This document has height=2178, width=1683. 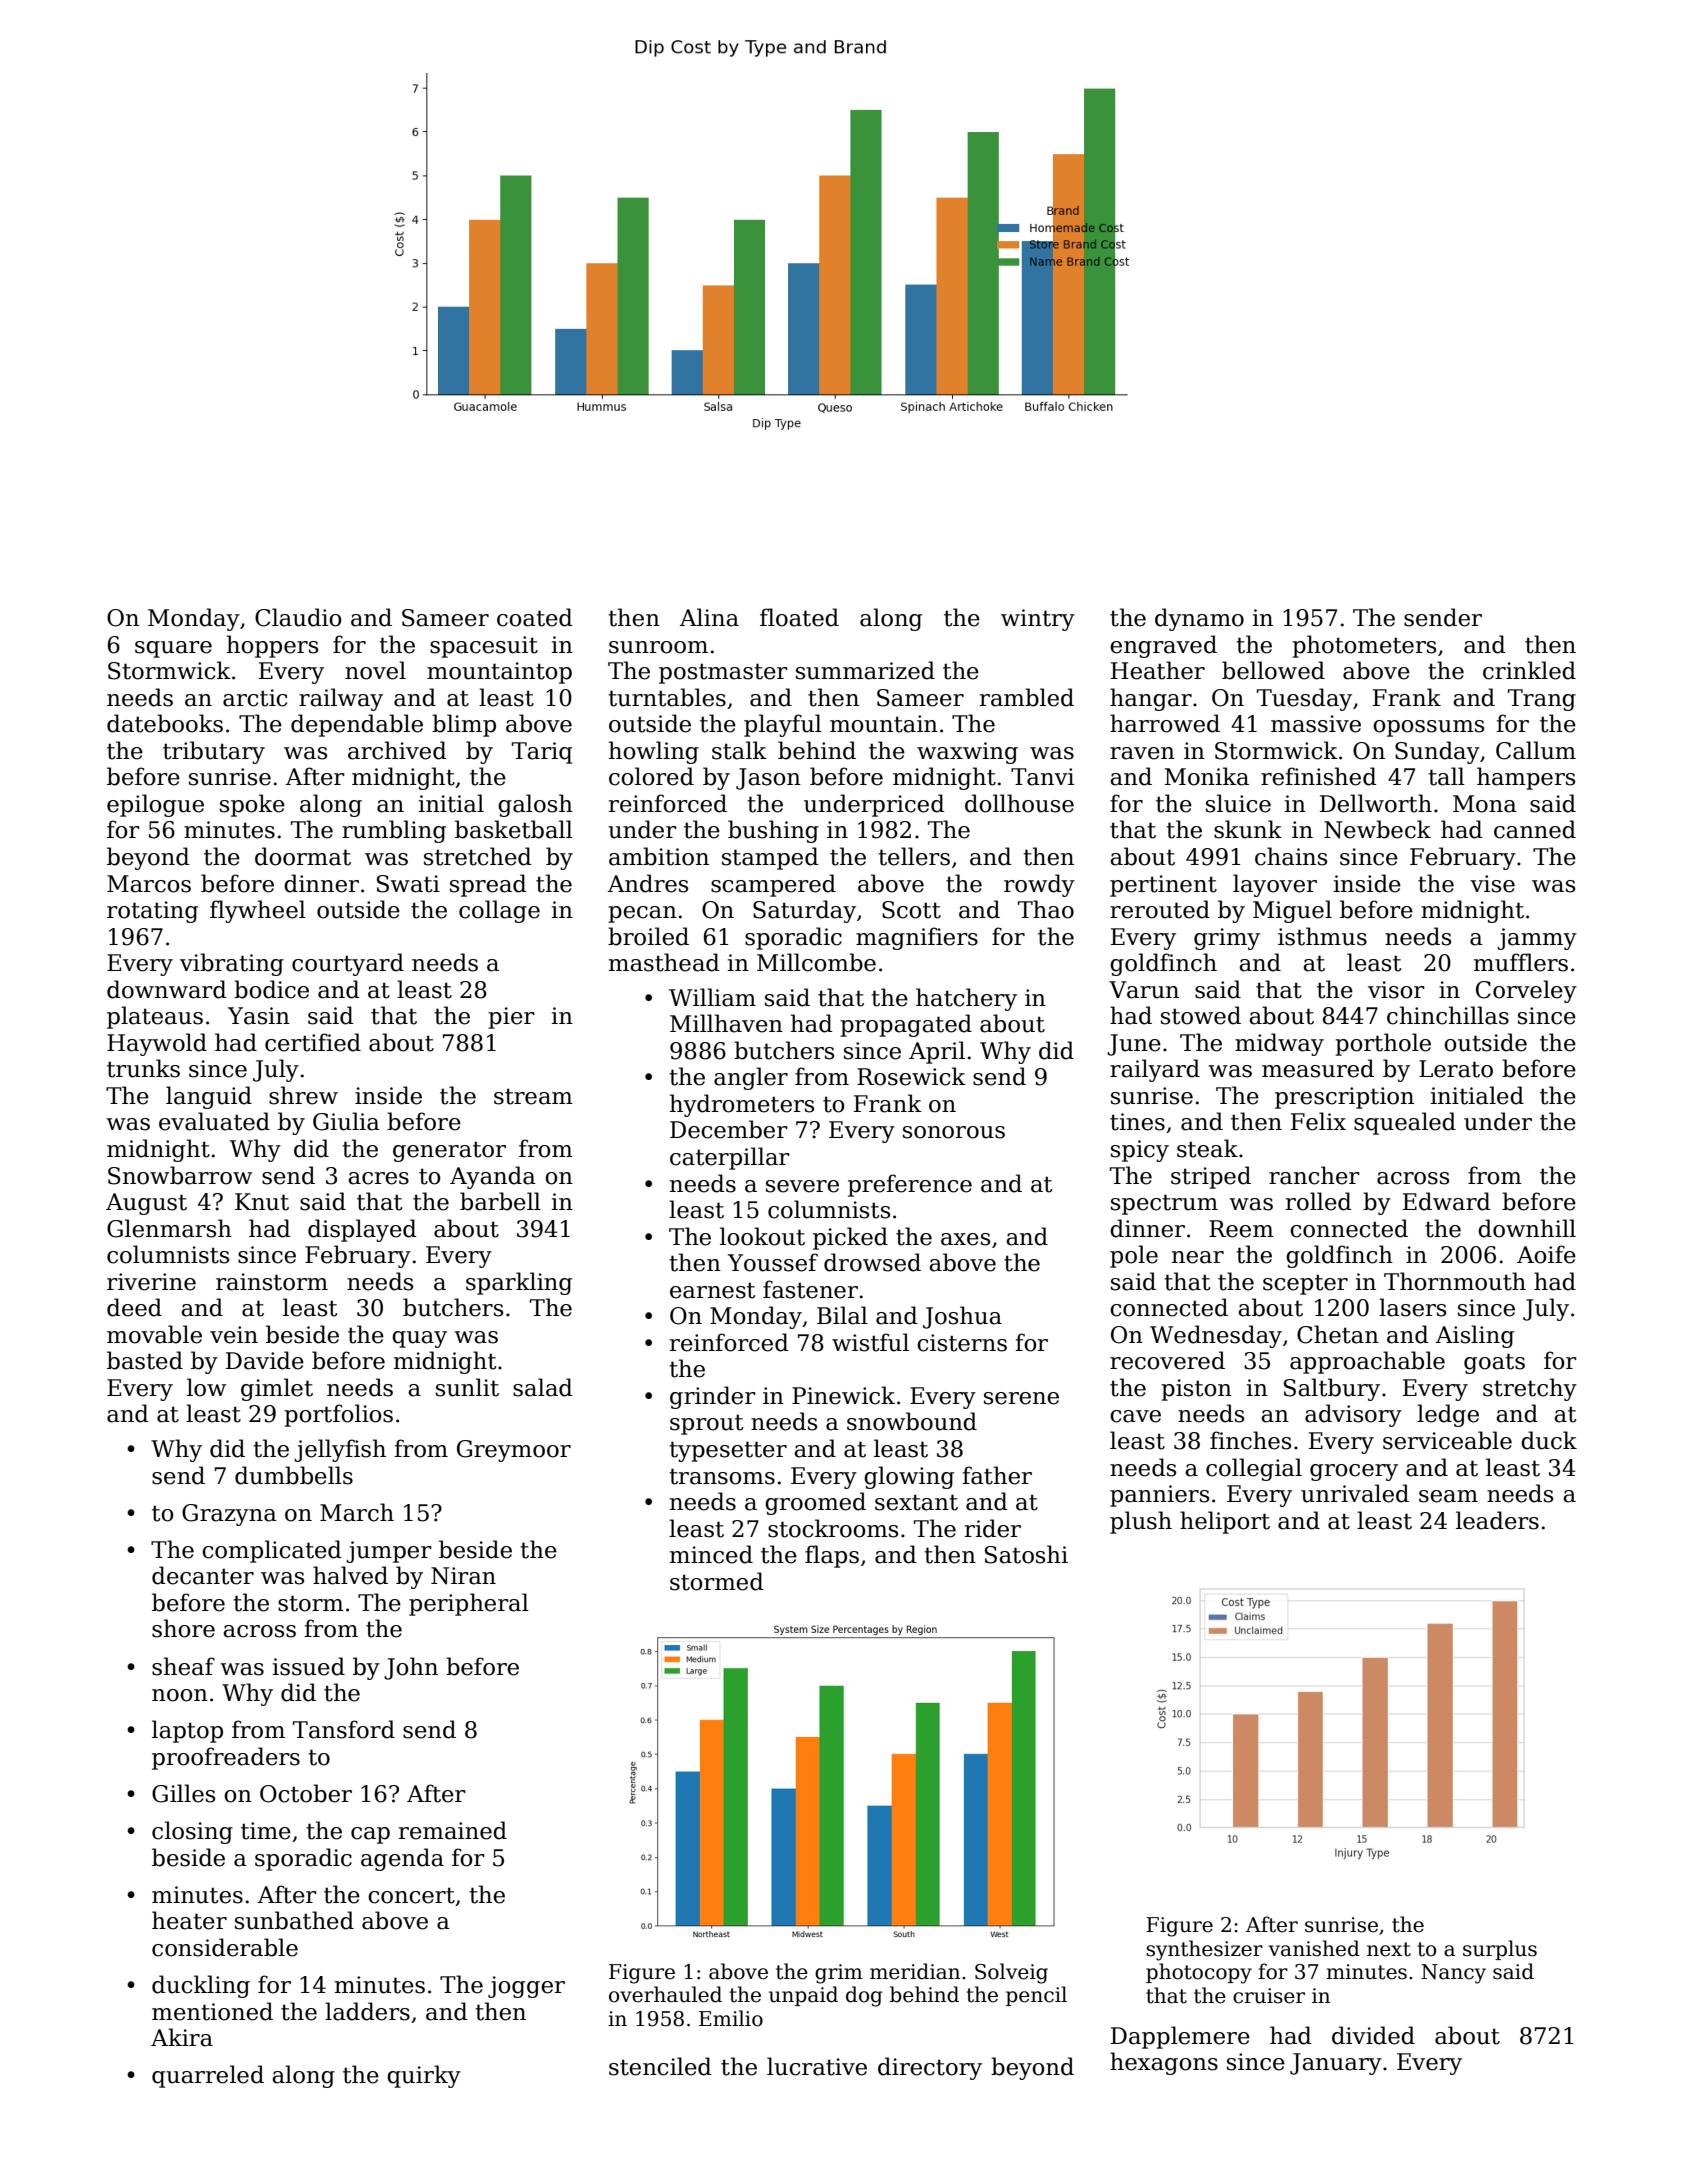 I want to click on directory, so click(x=930, y=2068).
